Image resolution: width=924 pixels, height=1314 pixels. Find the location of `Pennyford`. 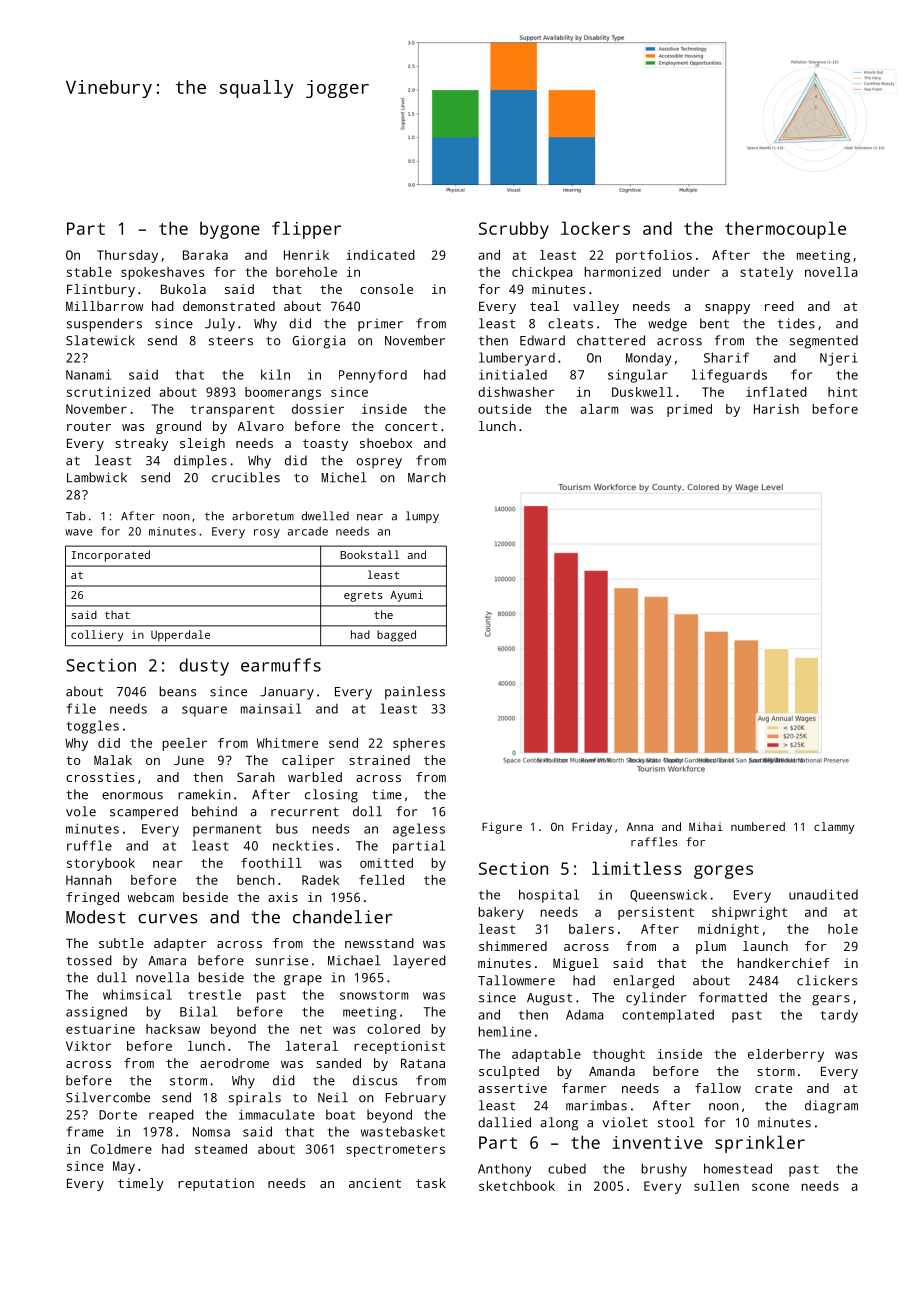

Pennyford is located at coordinates (373, 376).
